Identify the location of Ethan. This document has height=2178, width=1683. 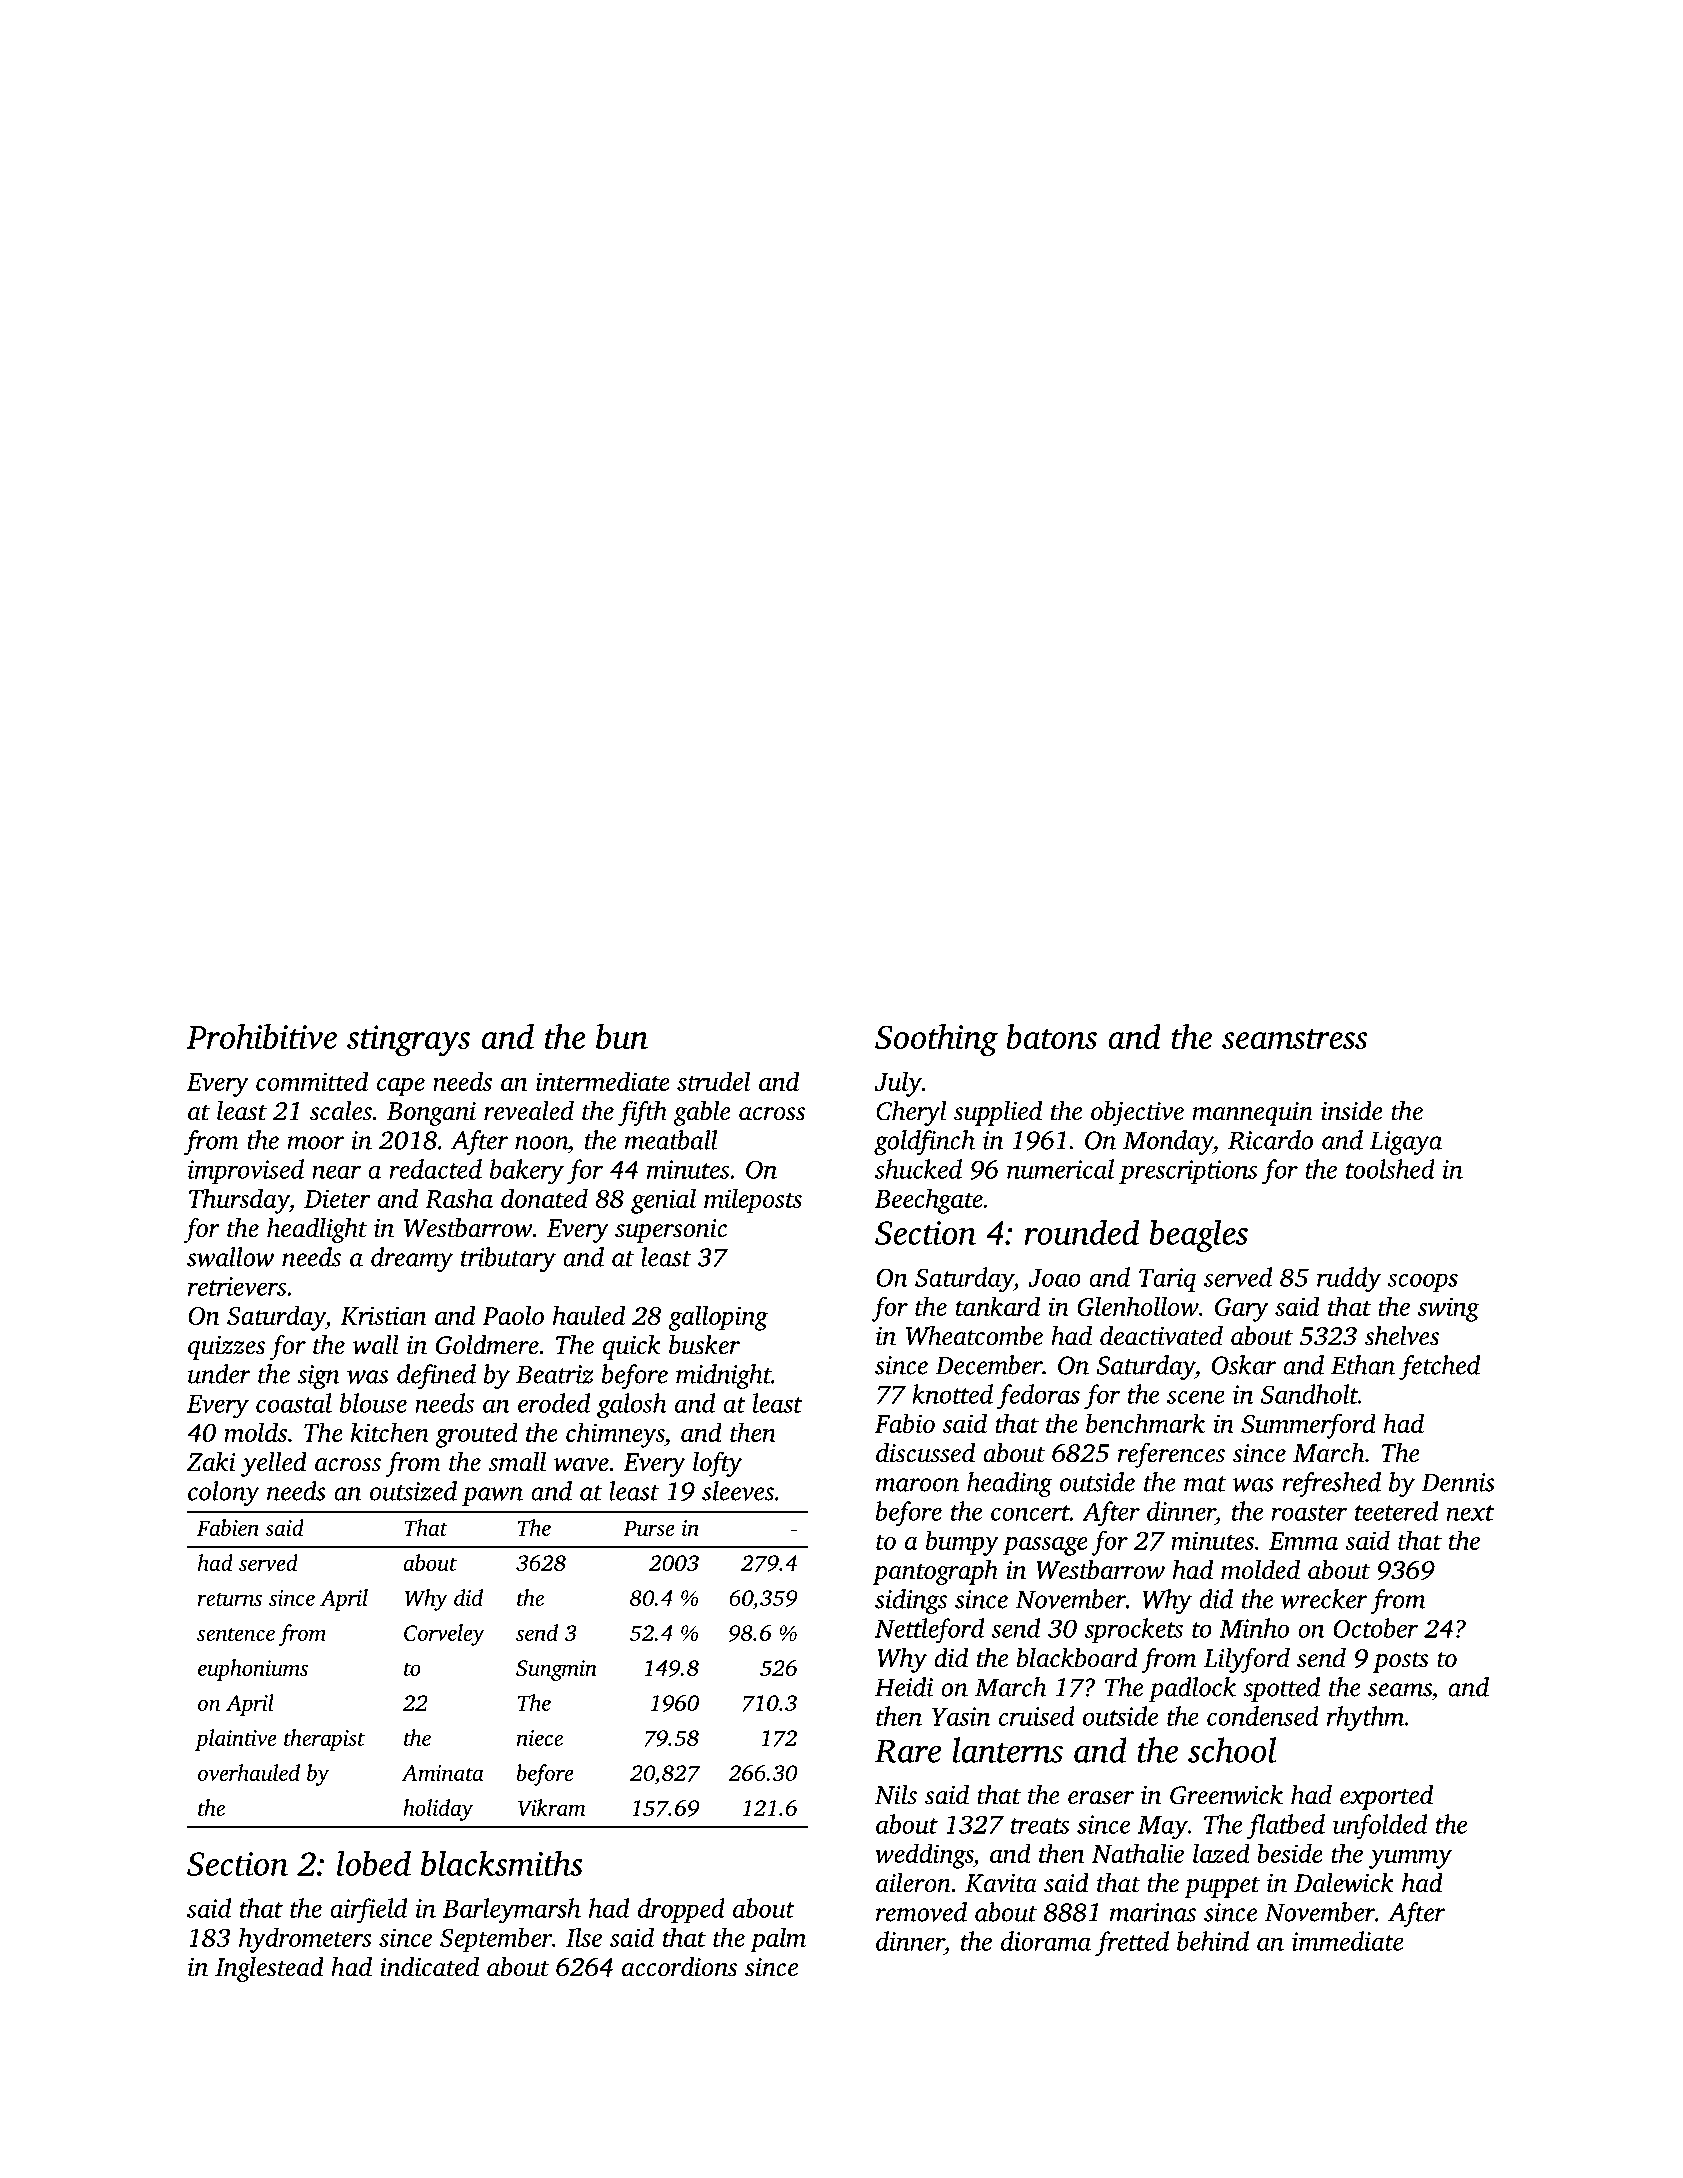
(1363, 1365).
